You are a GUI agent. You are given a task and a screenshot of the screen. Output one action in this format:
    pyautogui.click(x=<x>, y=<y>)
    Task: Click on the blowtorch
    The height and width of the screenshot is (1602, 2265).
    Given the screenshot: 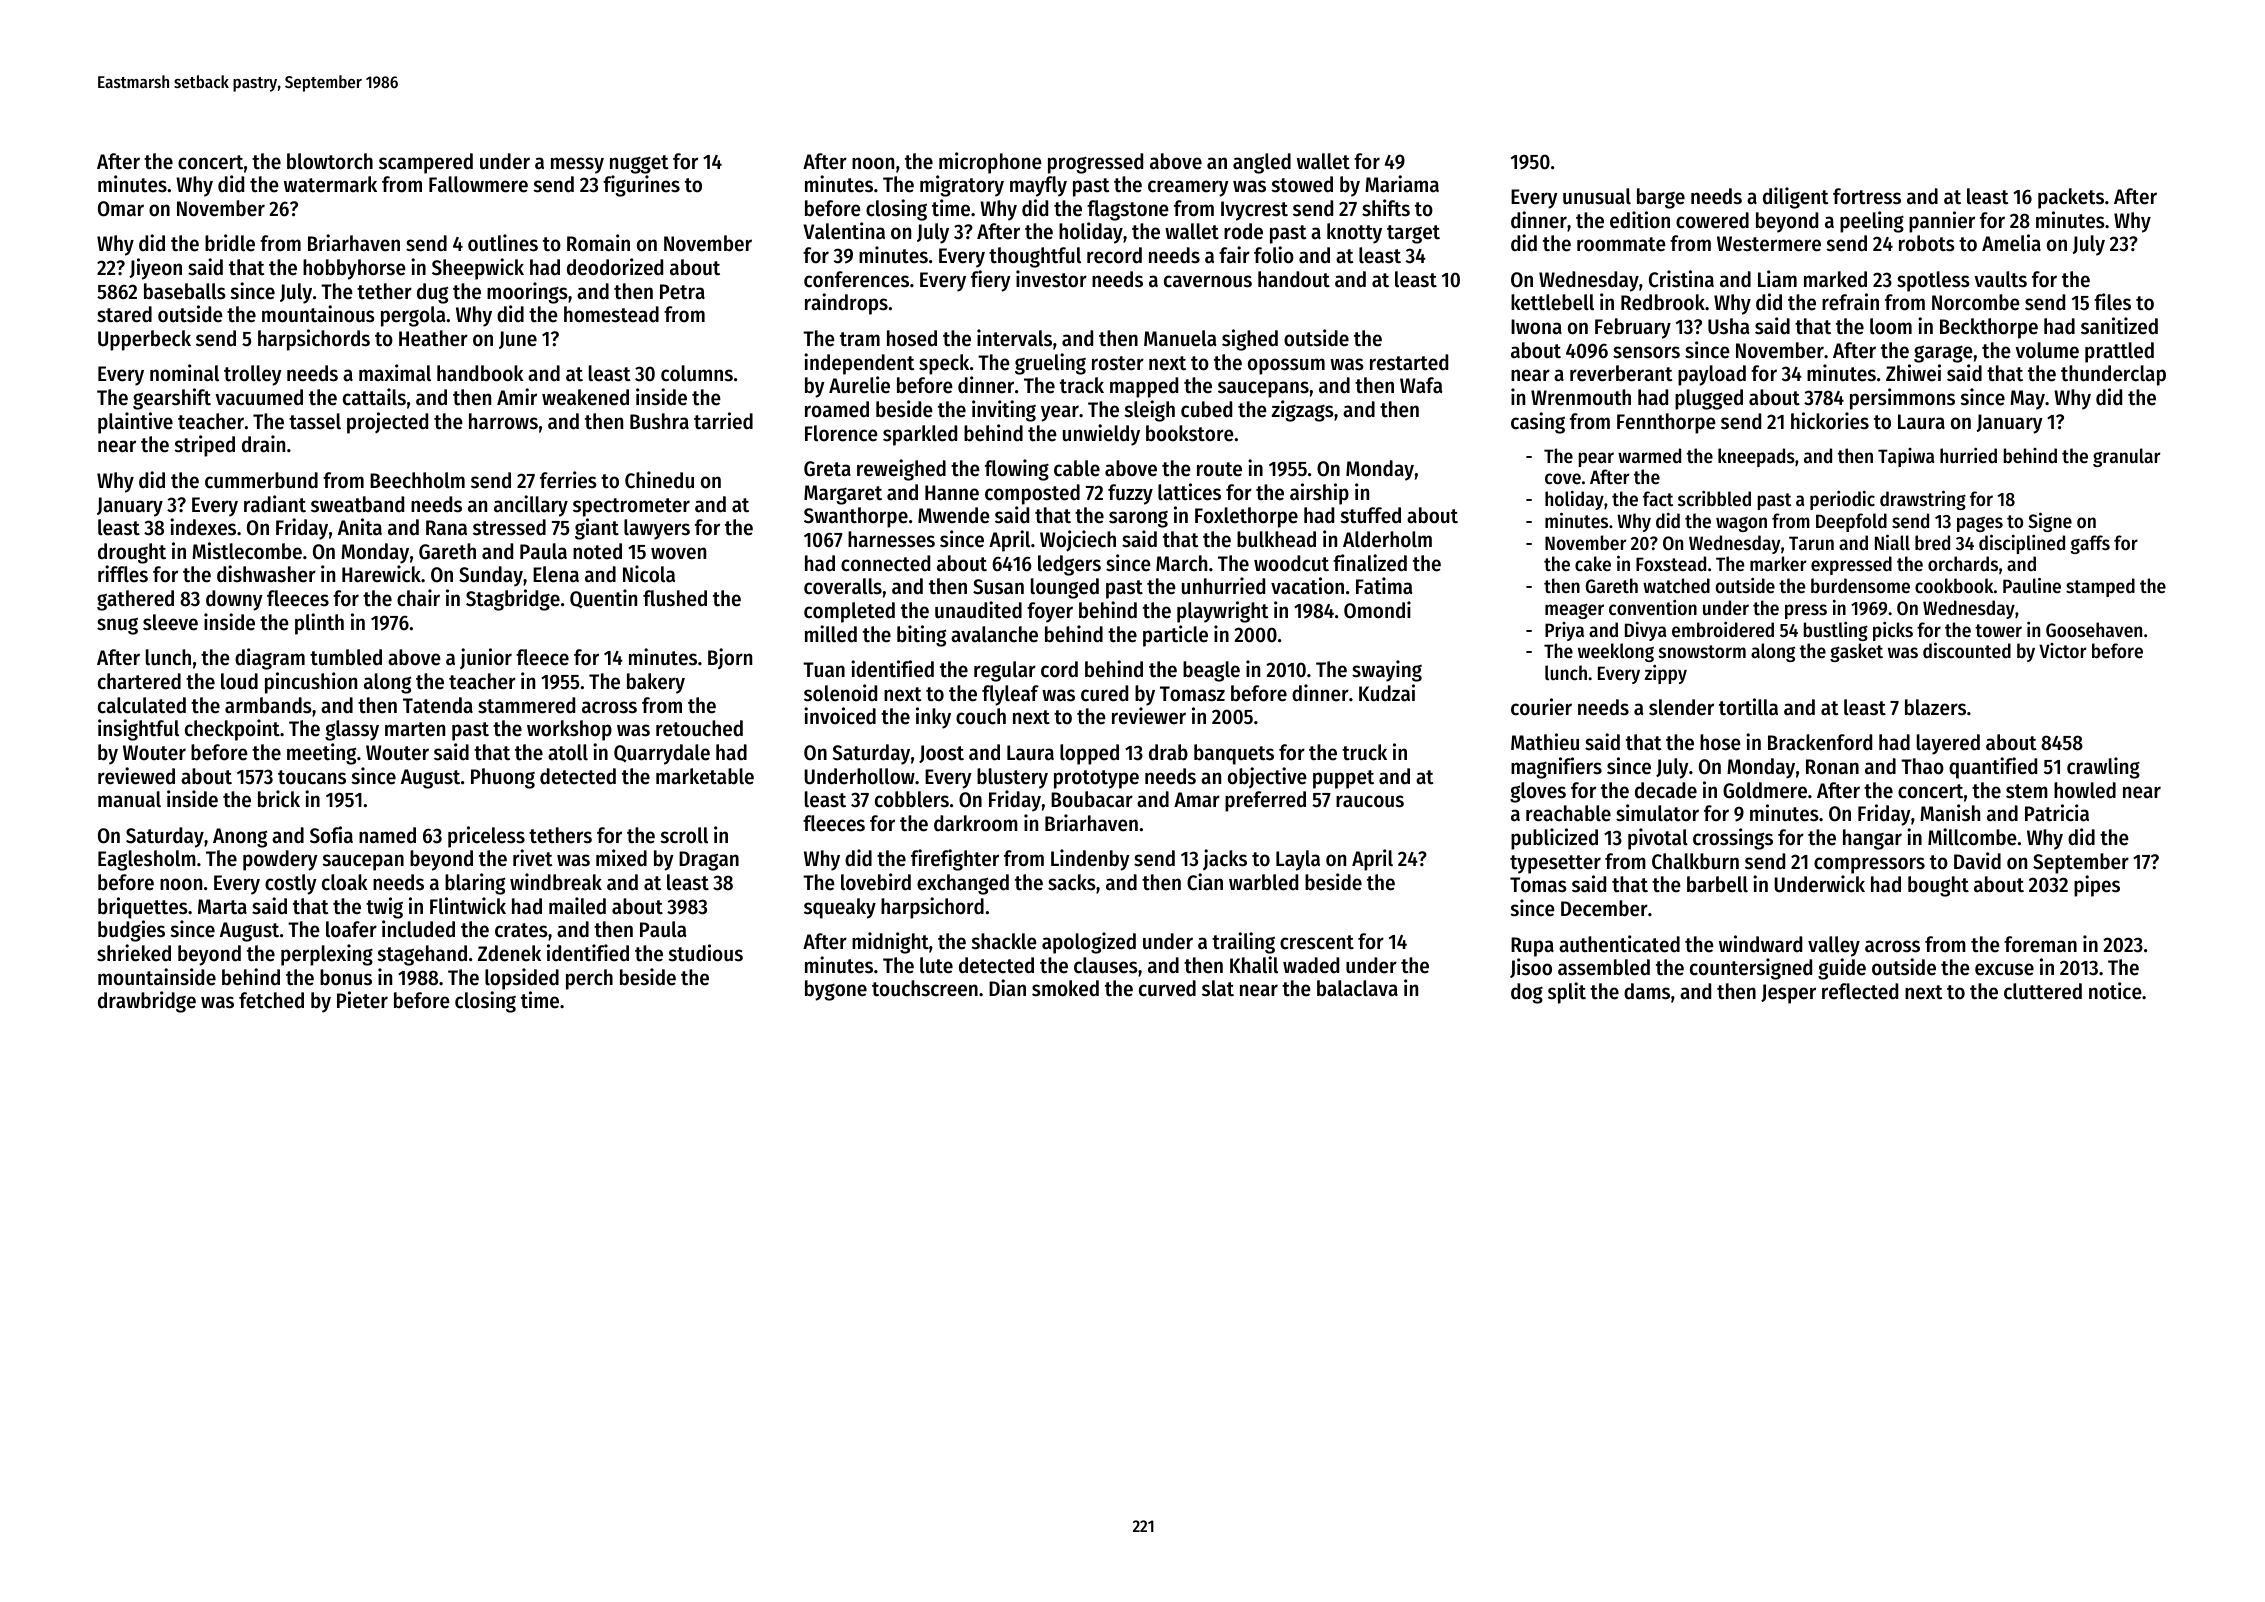 What is the action you would take?
    pyautogui.click(x=330, y=161)
